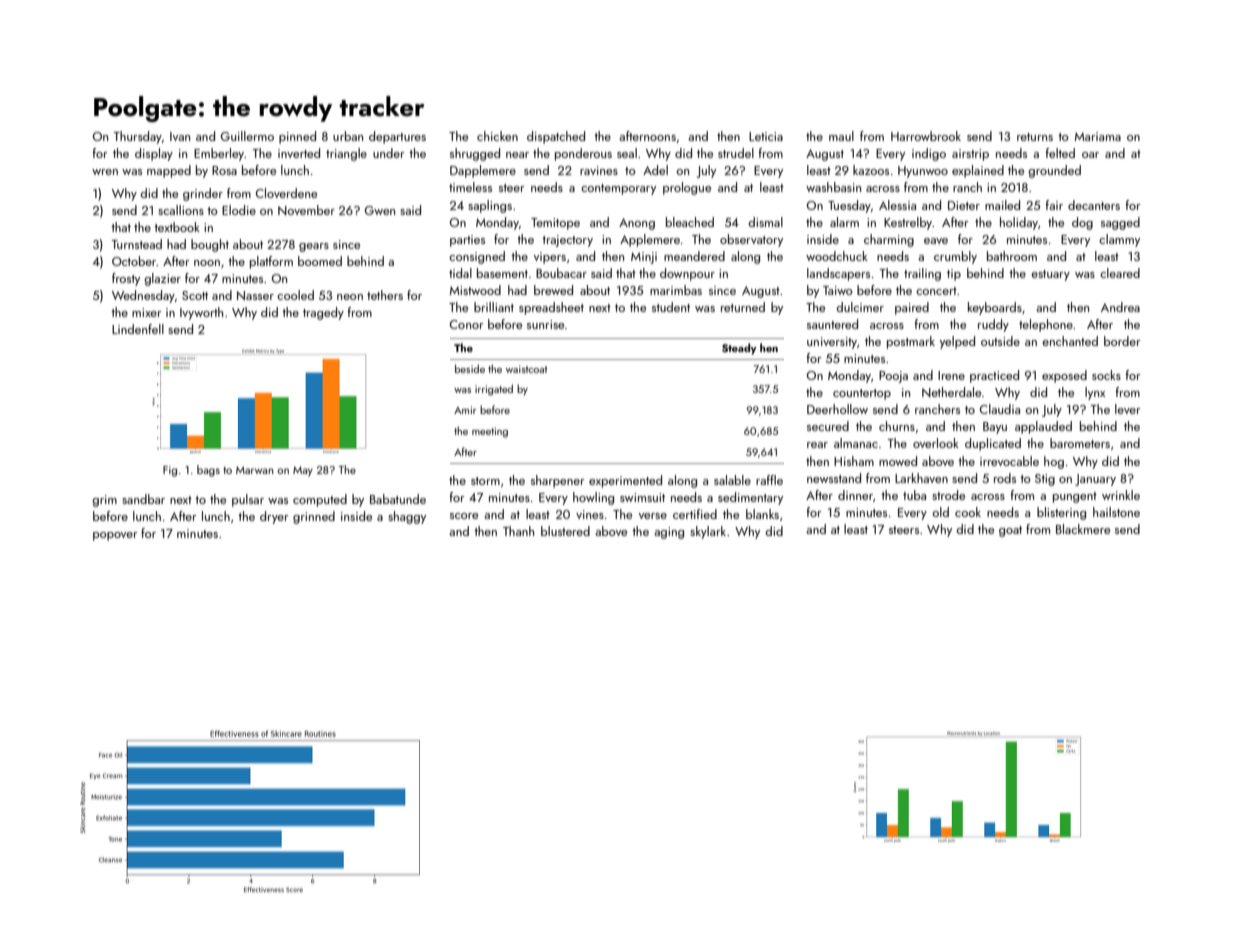 This image has width=1233, height=952. I want to click on Claudia, so click(1000, 409).
